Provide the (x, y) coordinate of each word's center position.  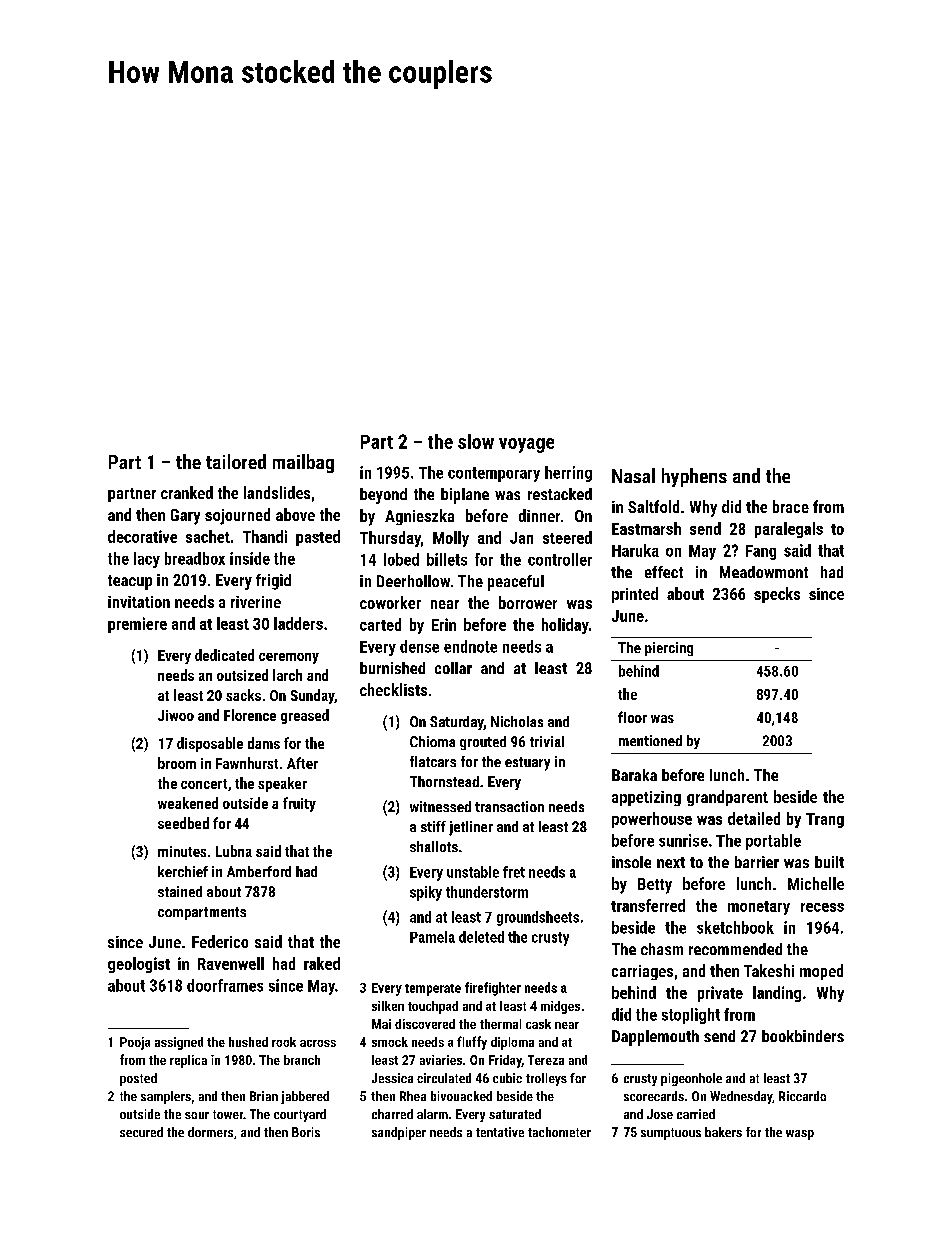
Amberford (259, 871)
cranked (187, 492)
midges (560, 1007)
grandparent (727, 798)
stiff (433, 826)
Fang (761, 552)
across (318, 1043)
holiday (565, 626)
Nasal (633, 475)
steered (567, 537)
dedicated (224, 655)
